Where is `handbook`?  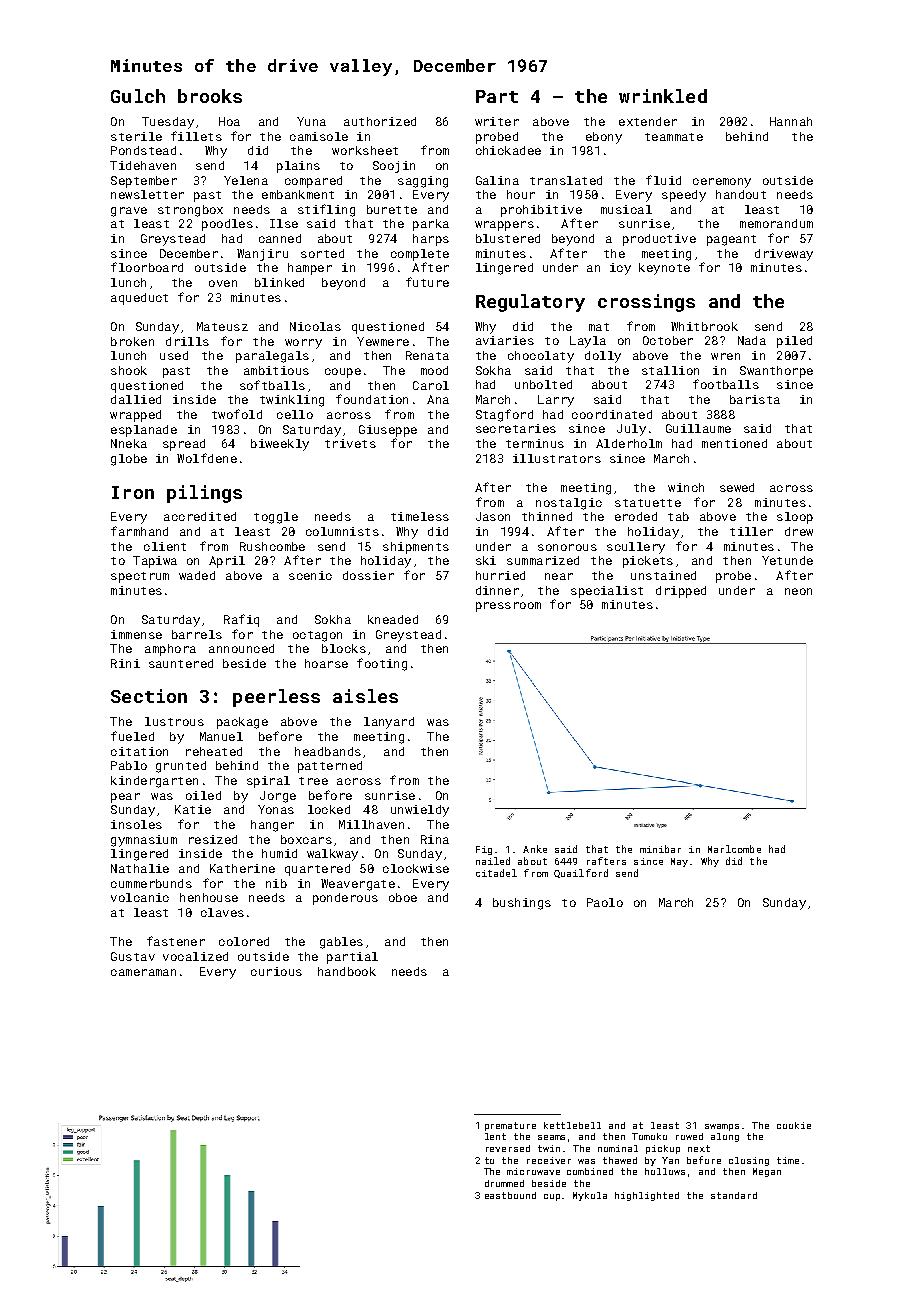 handbook is located at coordinates (347, 971).
